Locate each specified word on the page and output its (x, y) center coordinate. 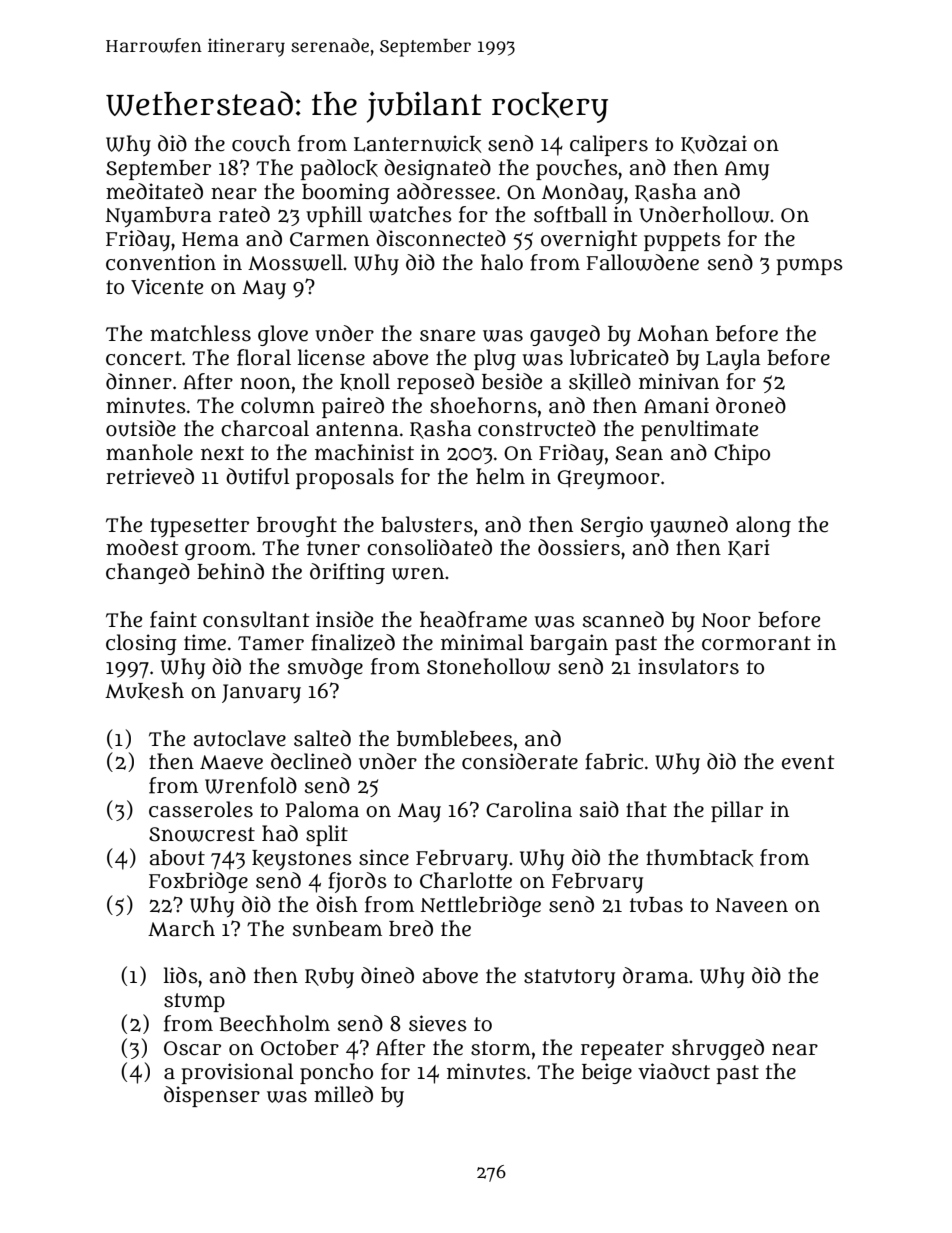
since (384, 857)
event (808, 762)
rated (244, 214)
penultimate (699, 430)
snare (447, 335)
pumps (810, 266)
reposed (435, 383)
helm (500, 476)
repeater (622, 1050)
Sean (639, 453)
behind (230, 571)
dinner (139, 381)
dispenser (212, 1096)
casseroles (201, 809)
